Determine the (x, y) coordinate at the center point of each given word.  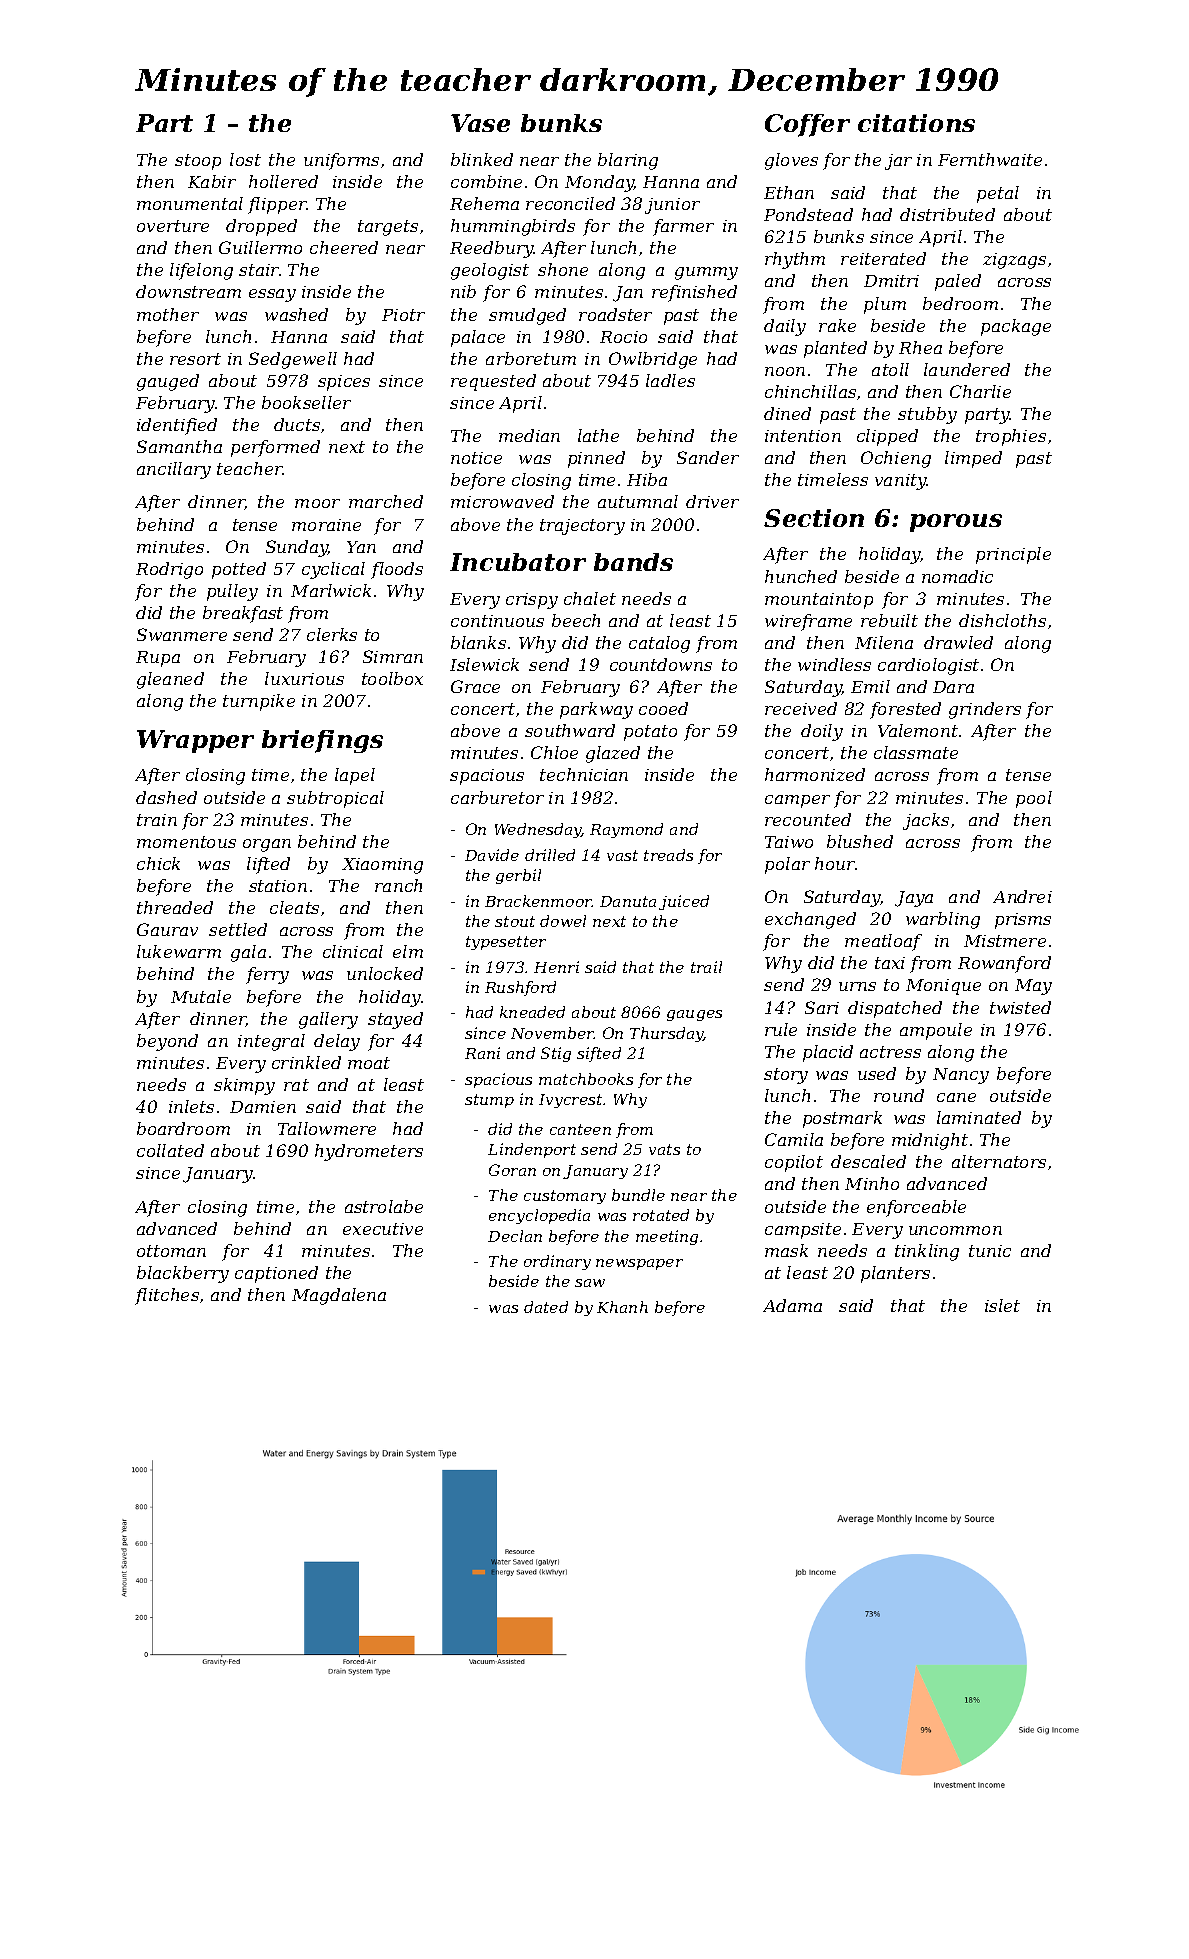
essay (272, 295)
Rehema (484, 203)
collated (170, 1150)
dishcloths (1002, 620)
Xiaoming (382, 866)
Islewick (484, 664)
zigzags (1014, 261)
